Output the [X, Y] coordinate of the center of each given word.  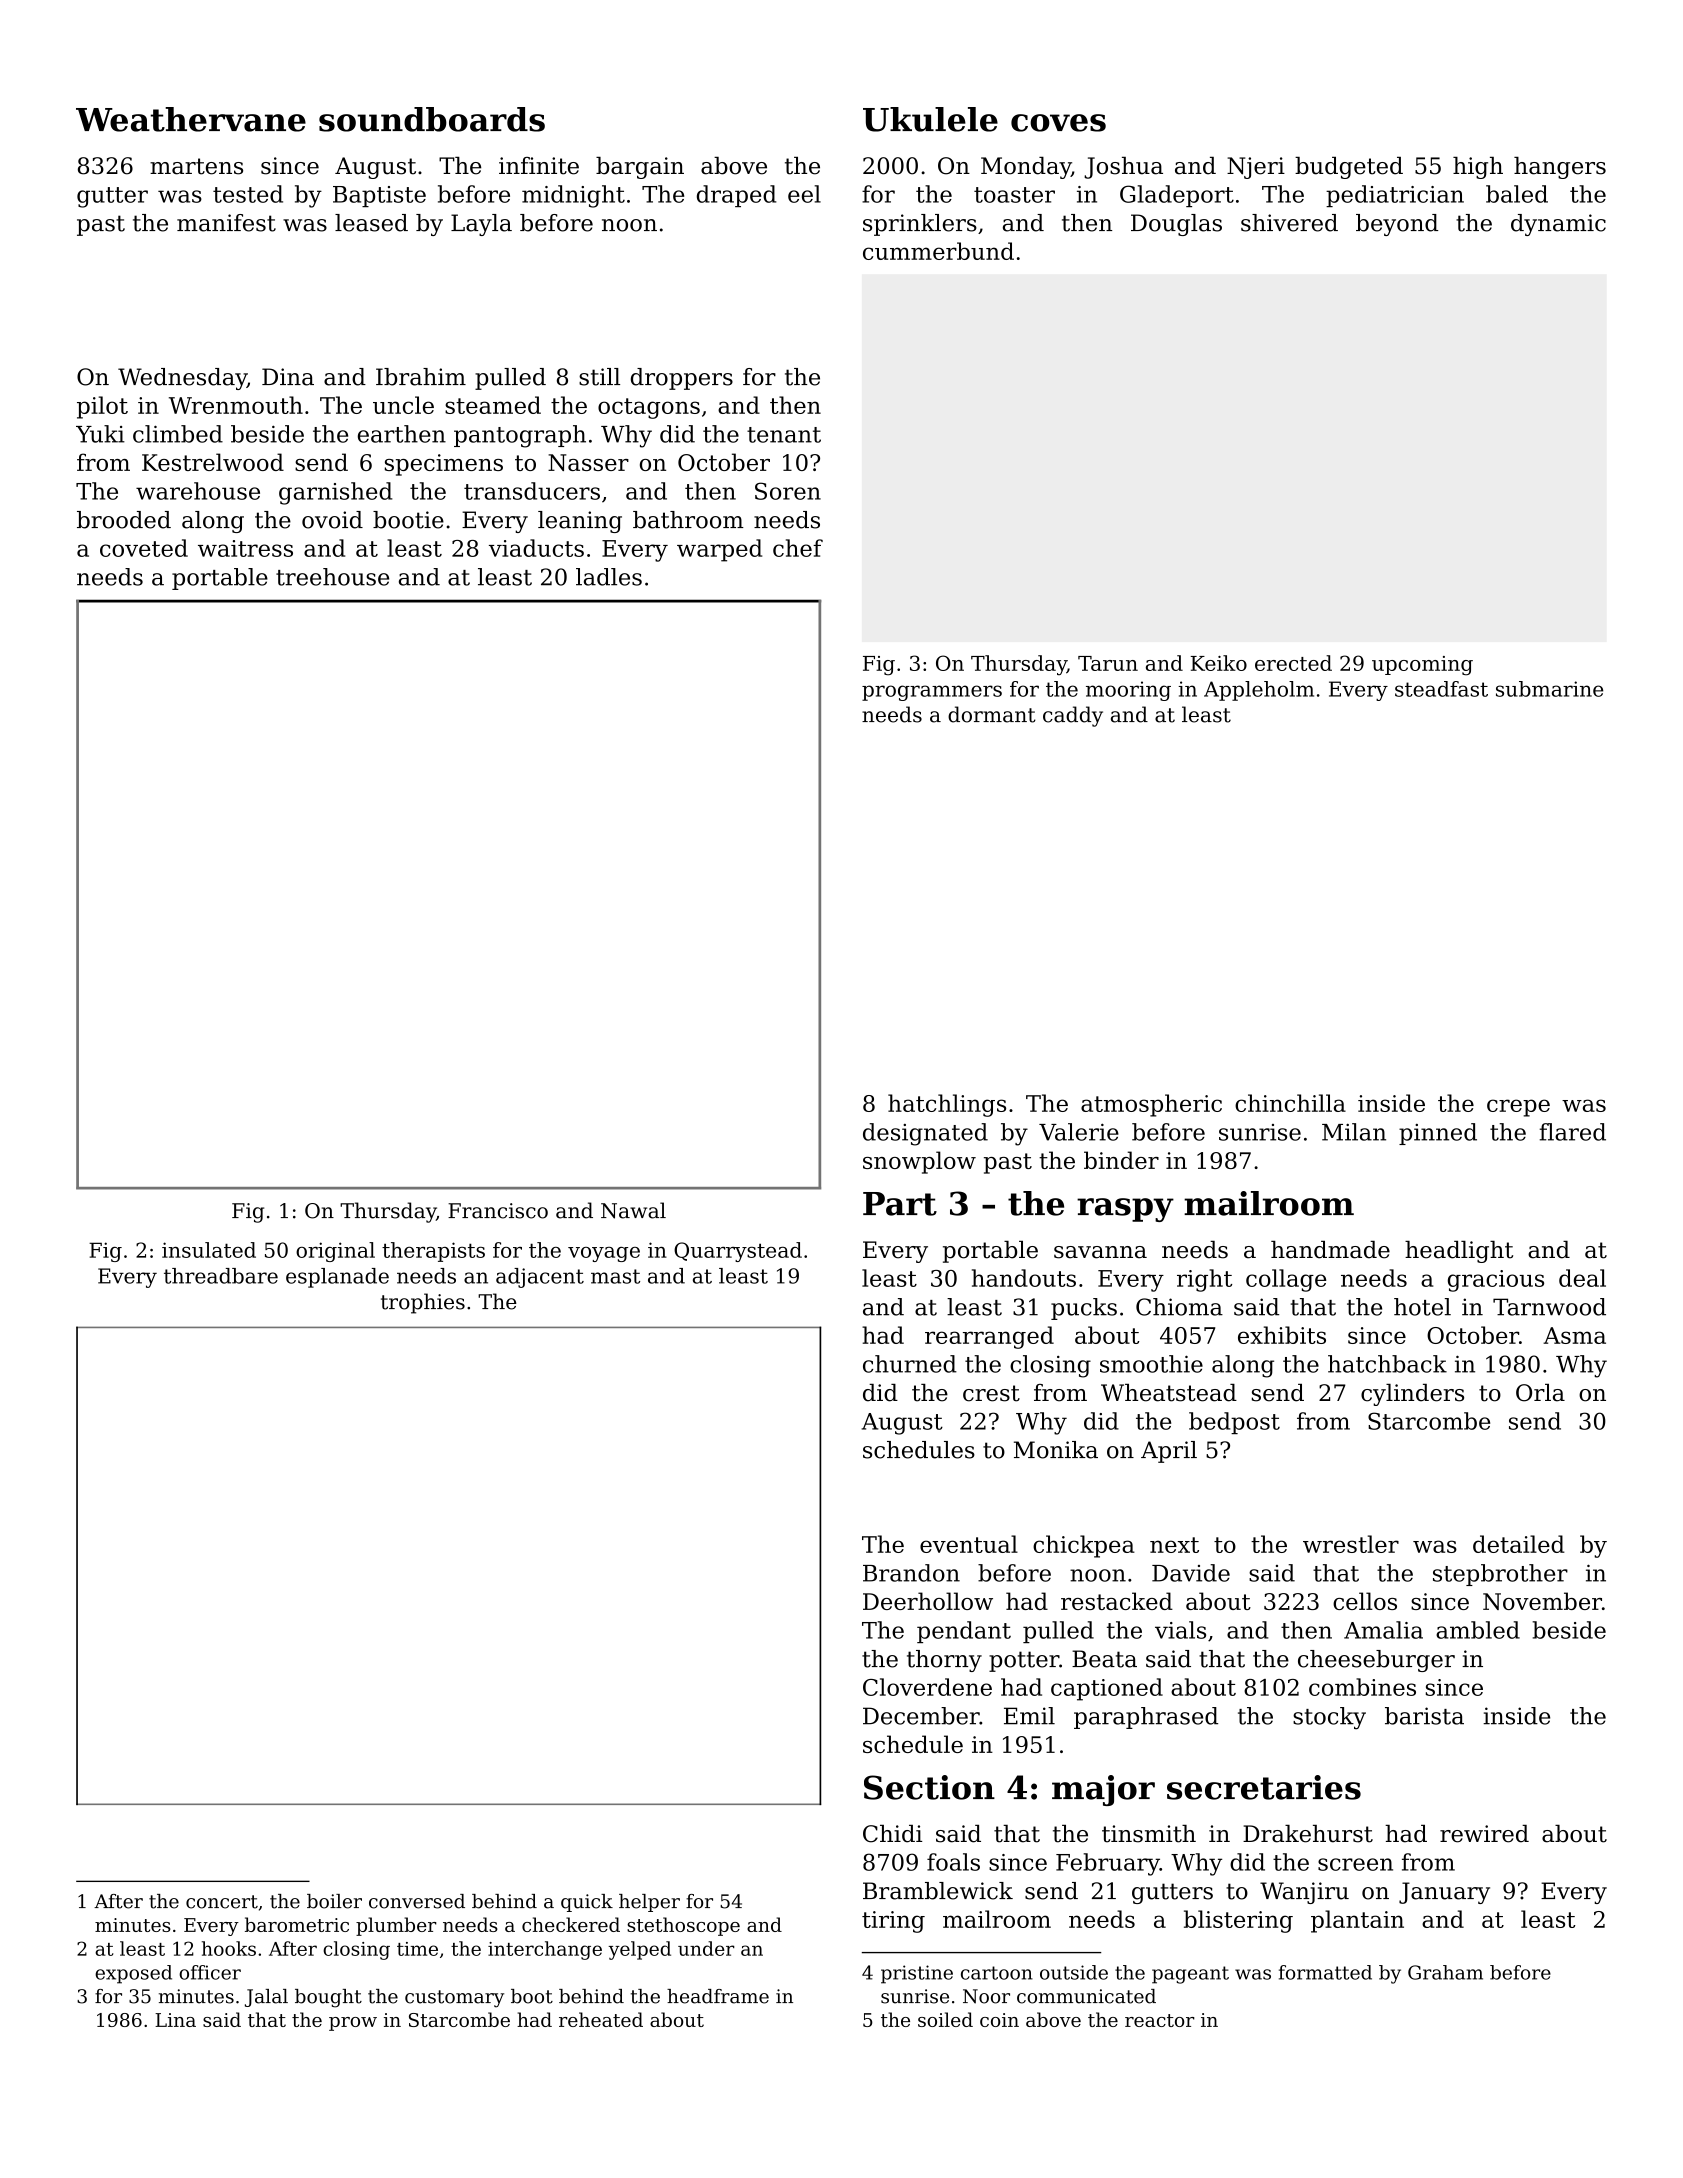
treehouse [332, 577]
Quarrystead [738, 1252]
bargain [640, 168]
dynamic [1558, 225]
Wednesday [182, 379]
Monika [1056, 1450]
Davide [1191, 1573]
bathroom [688, 520]
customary [454, 1999]
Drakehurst [1308, 1834]
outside [1074, 1972]
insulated [209, 1250]
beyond [1397, 225]
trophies [423, 1303]
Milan [1354, 1132]
